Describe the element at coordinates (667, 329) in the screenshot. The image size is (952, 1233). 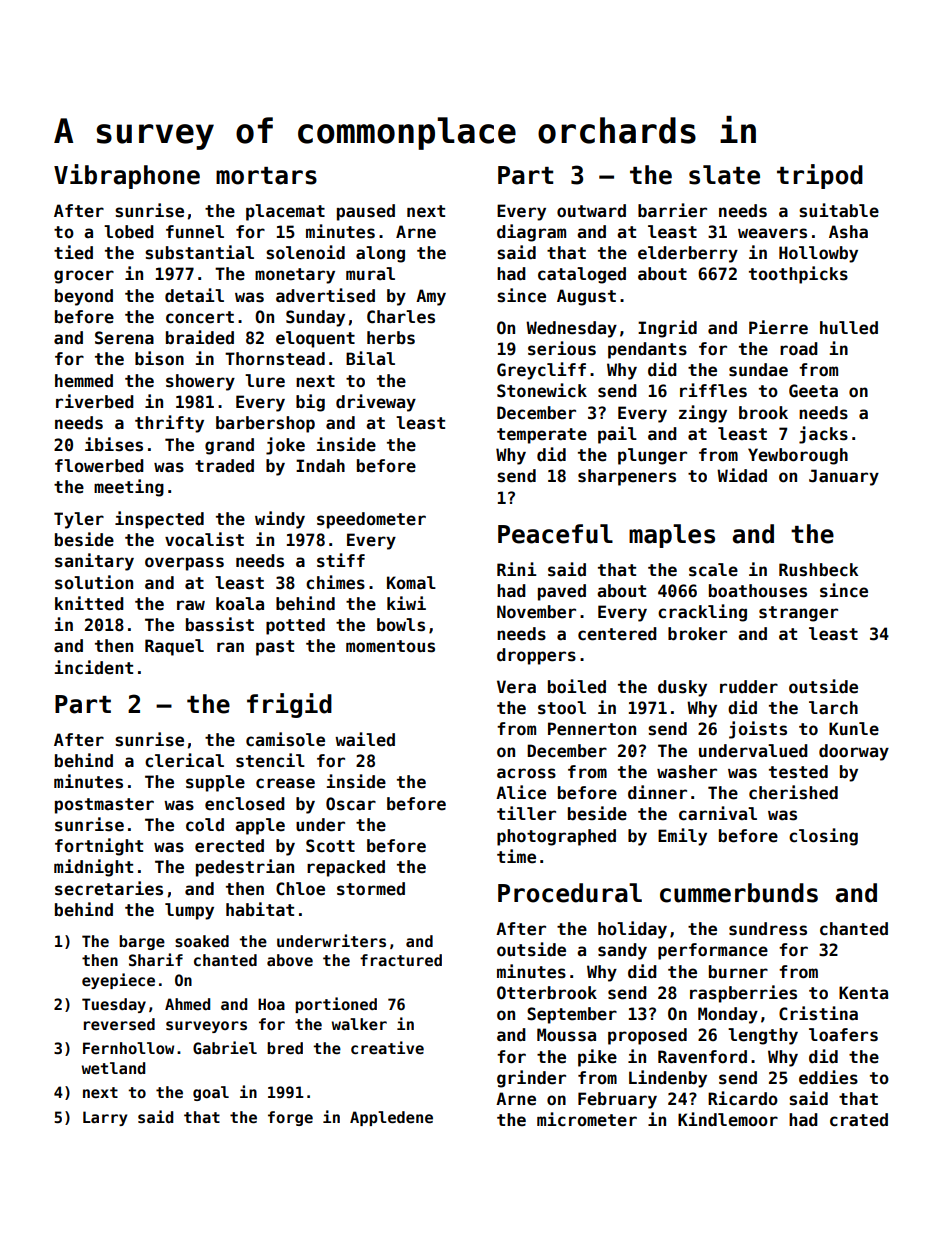
I see `Ingrid` at that location.
